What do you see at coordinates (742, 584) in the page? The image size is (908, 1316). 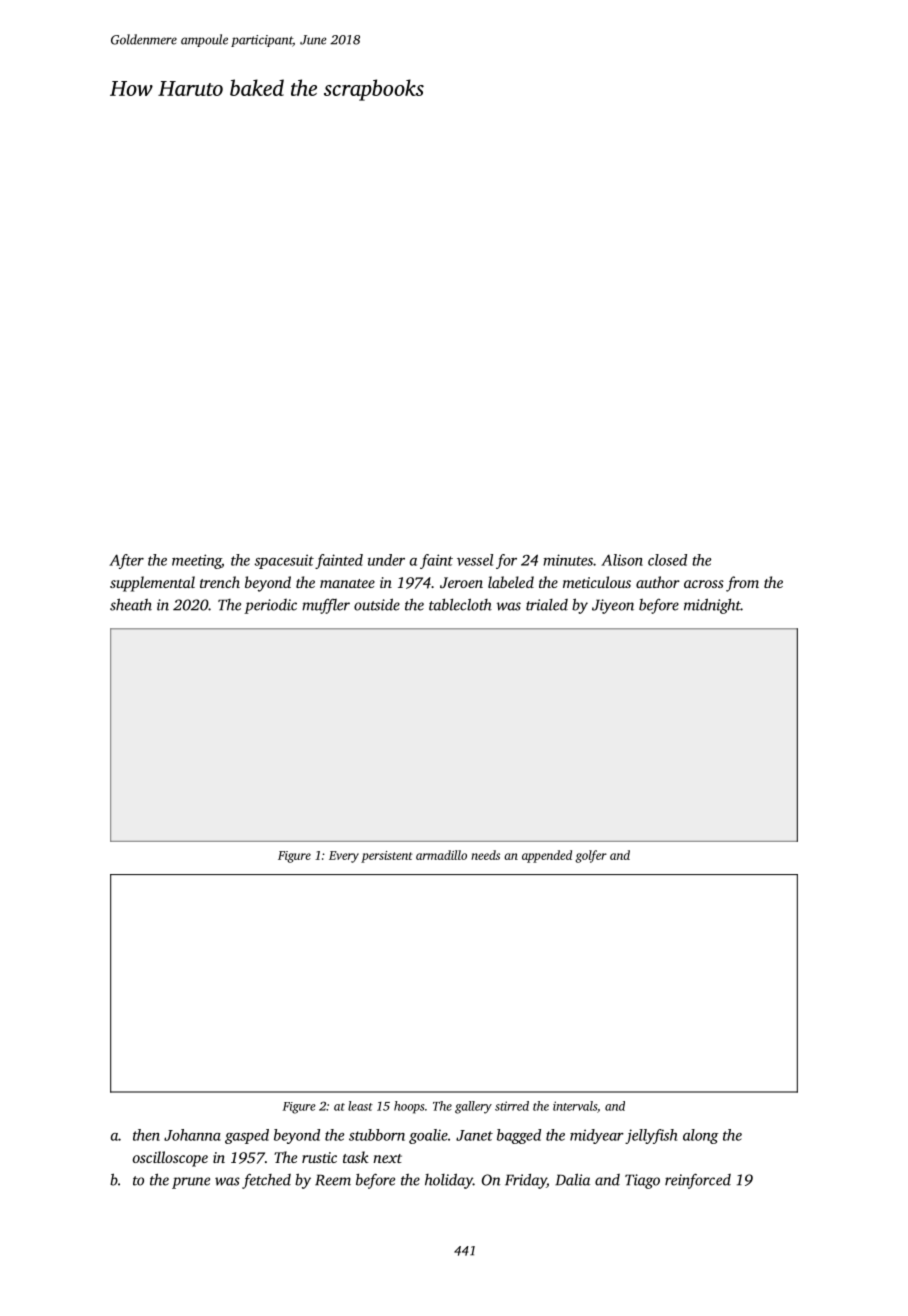 I see `from` at bounding box center [742, 584].
